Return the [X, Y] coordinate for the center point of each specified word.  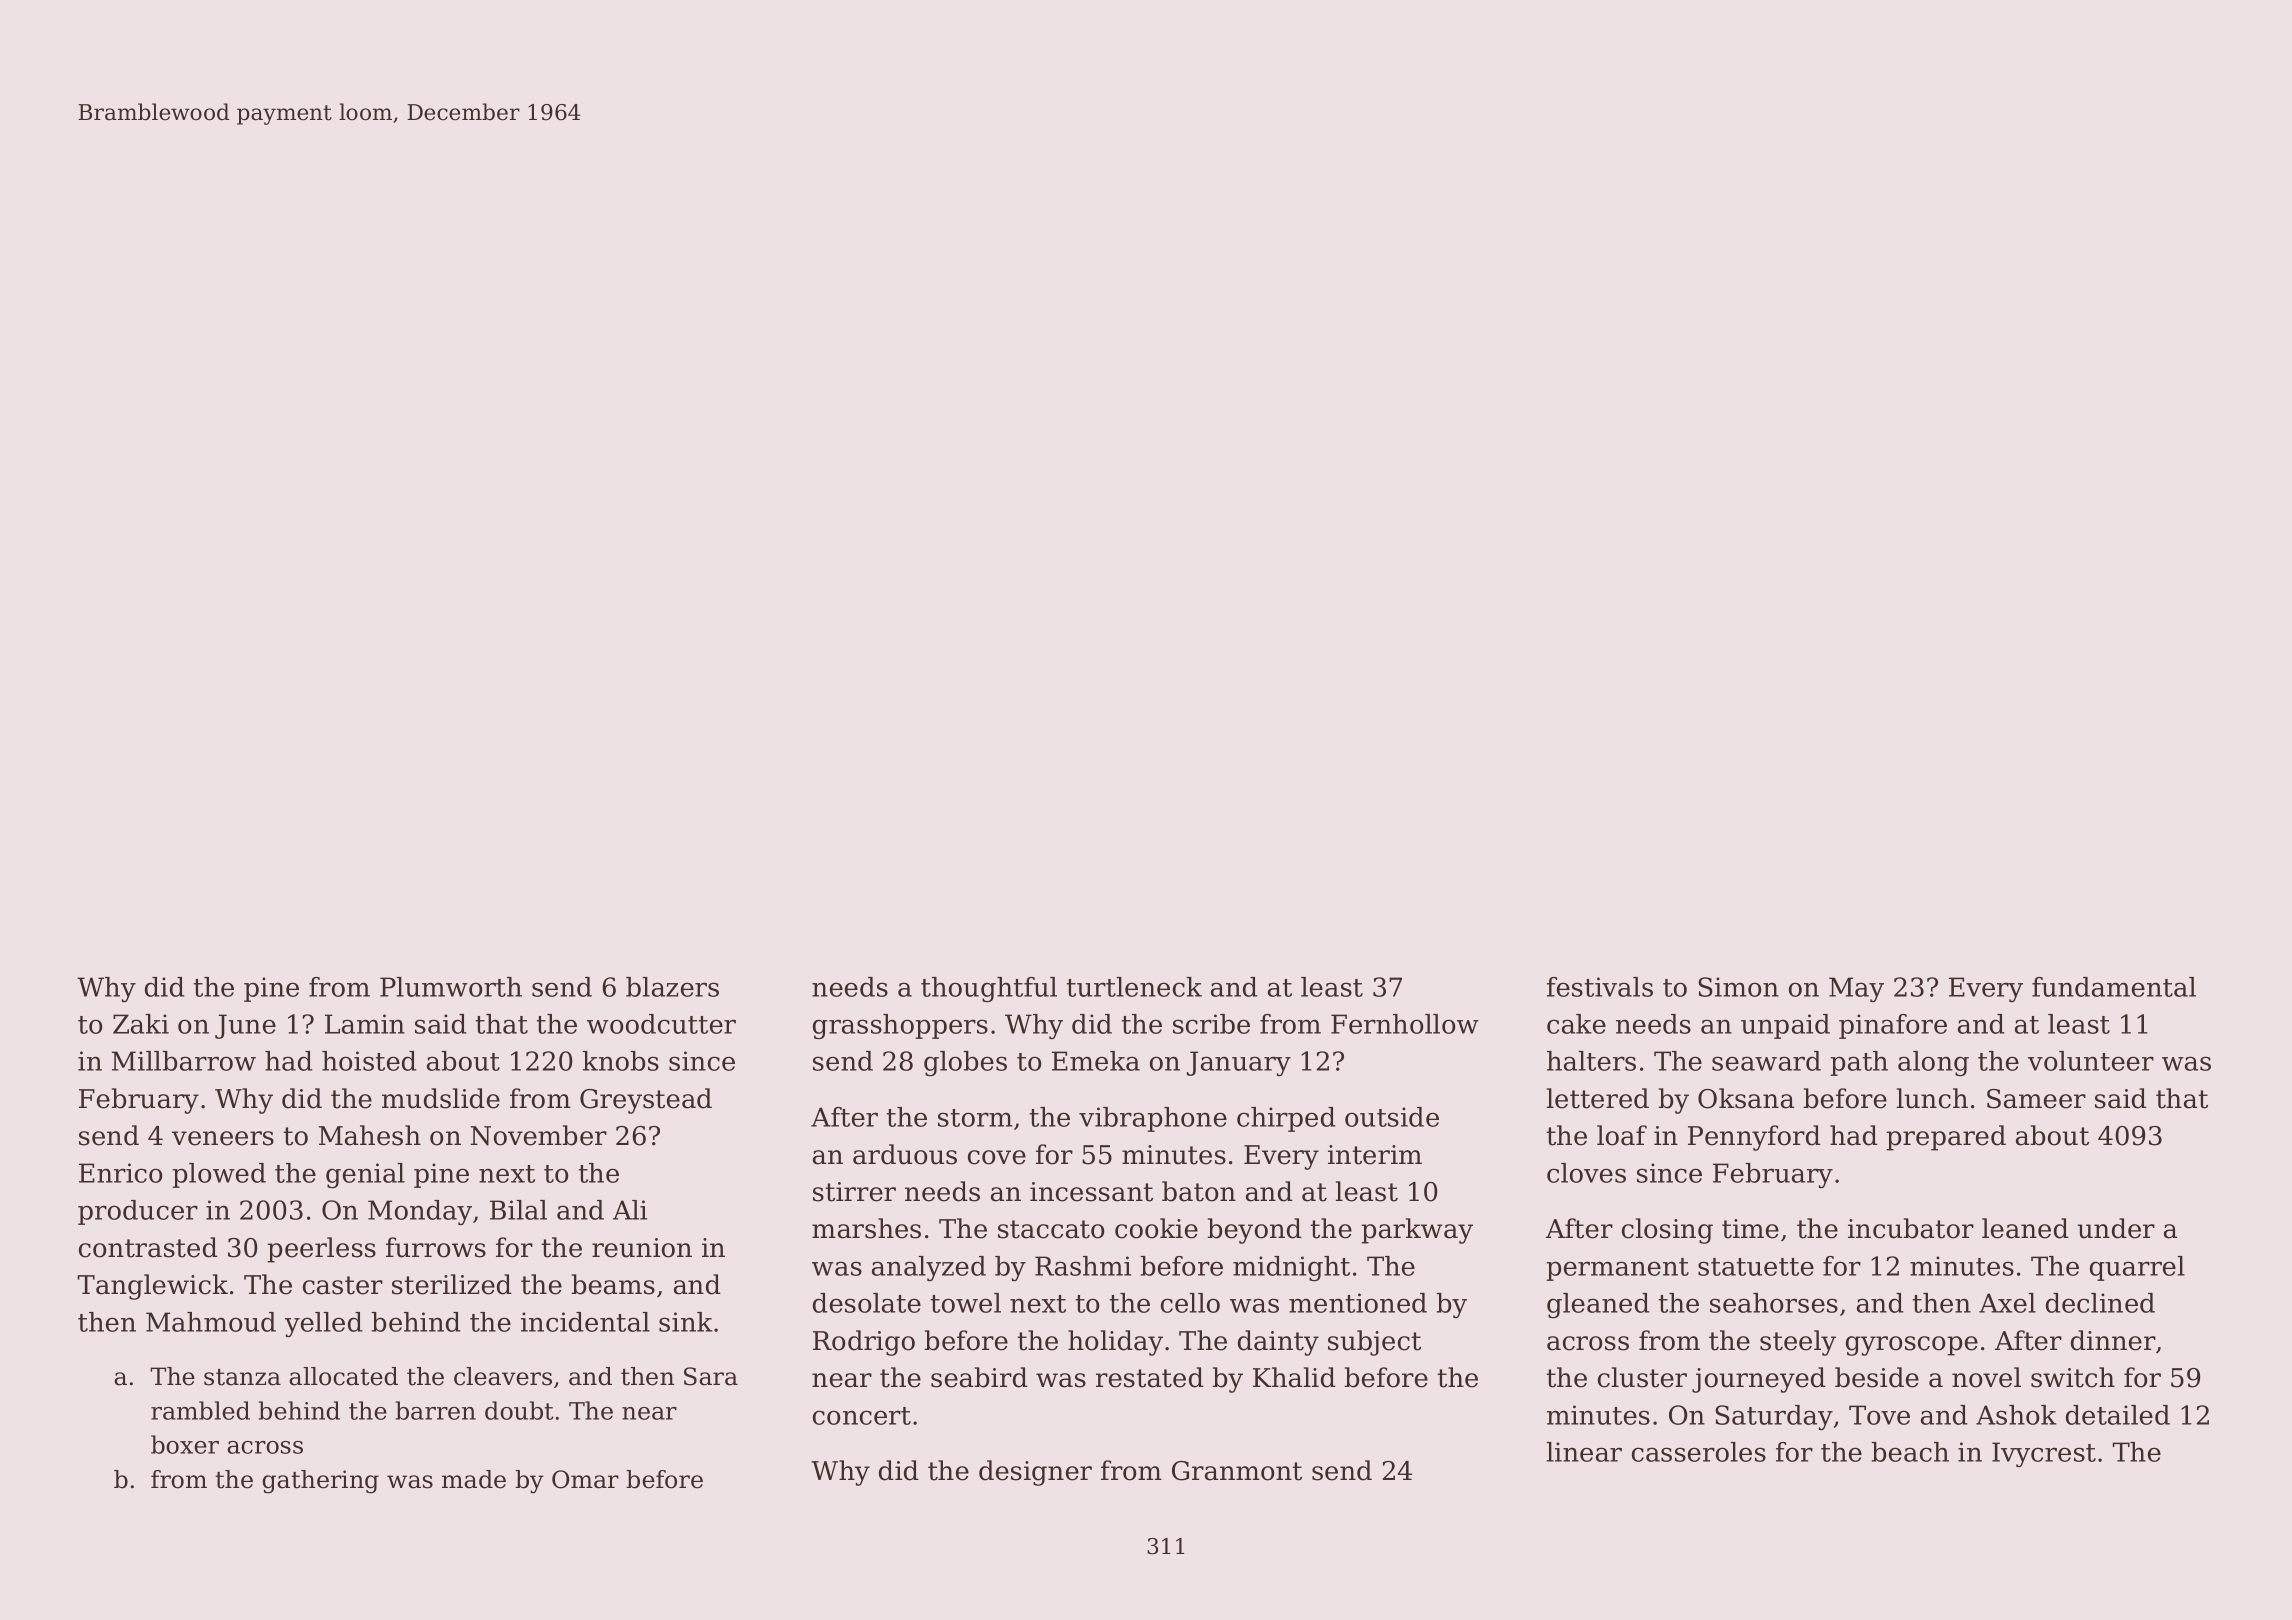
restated [1150, 1377]
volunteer [2091, 1061]
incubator [1911, 1228]
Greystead [646, 1101]
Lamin [365, 1024]
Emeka [1096, 1061]
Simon [1738, 987]
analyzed [929, 1268]
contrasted [148, 1247]
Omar [585, 1479]
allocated [343, 1376]
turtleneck [1134, 987]
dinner [2113, 1340]
